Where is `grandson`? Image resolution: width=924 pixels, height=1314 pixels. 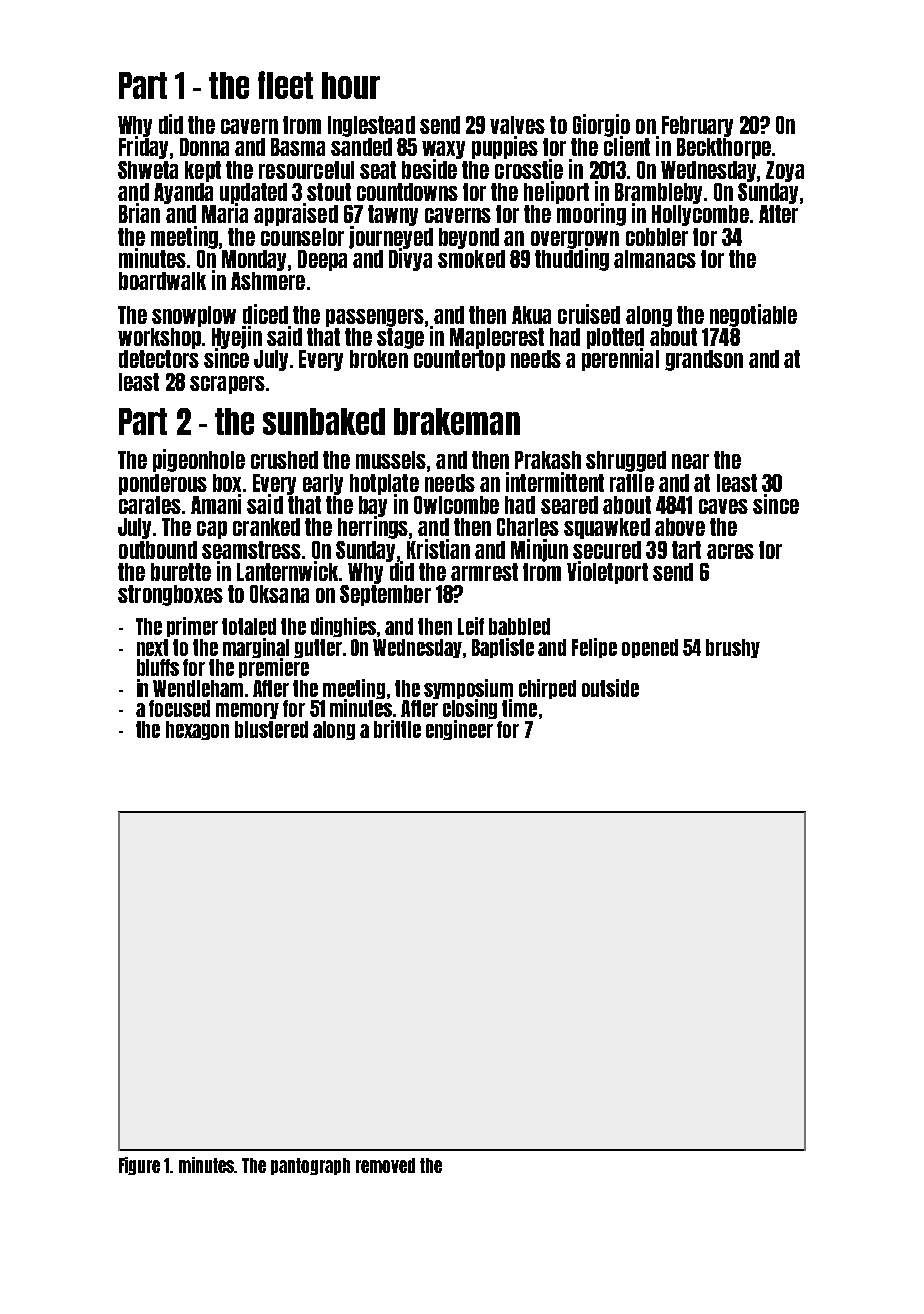 grandson is located at coordinates (704, 360).
